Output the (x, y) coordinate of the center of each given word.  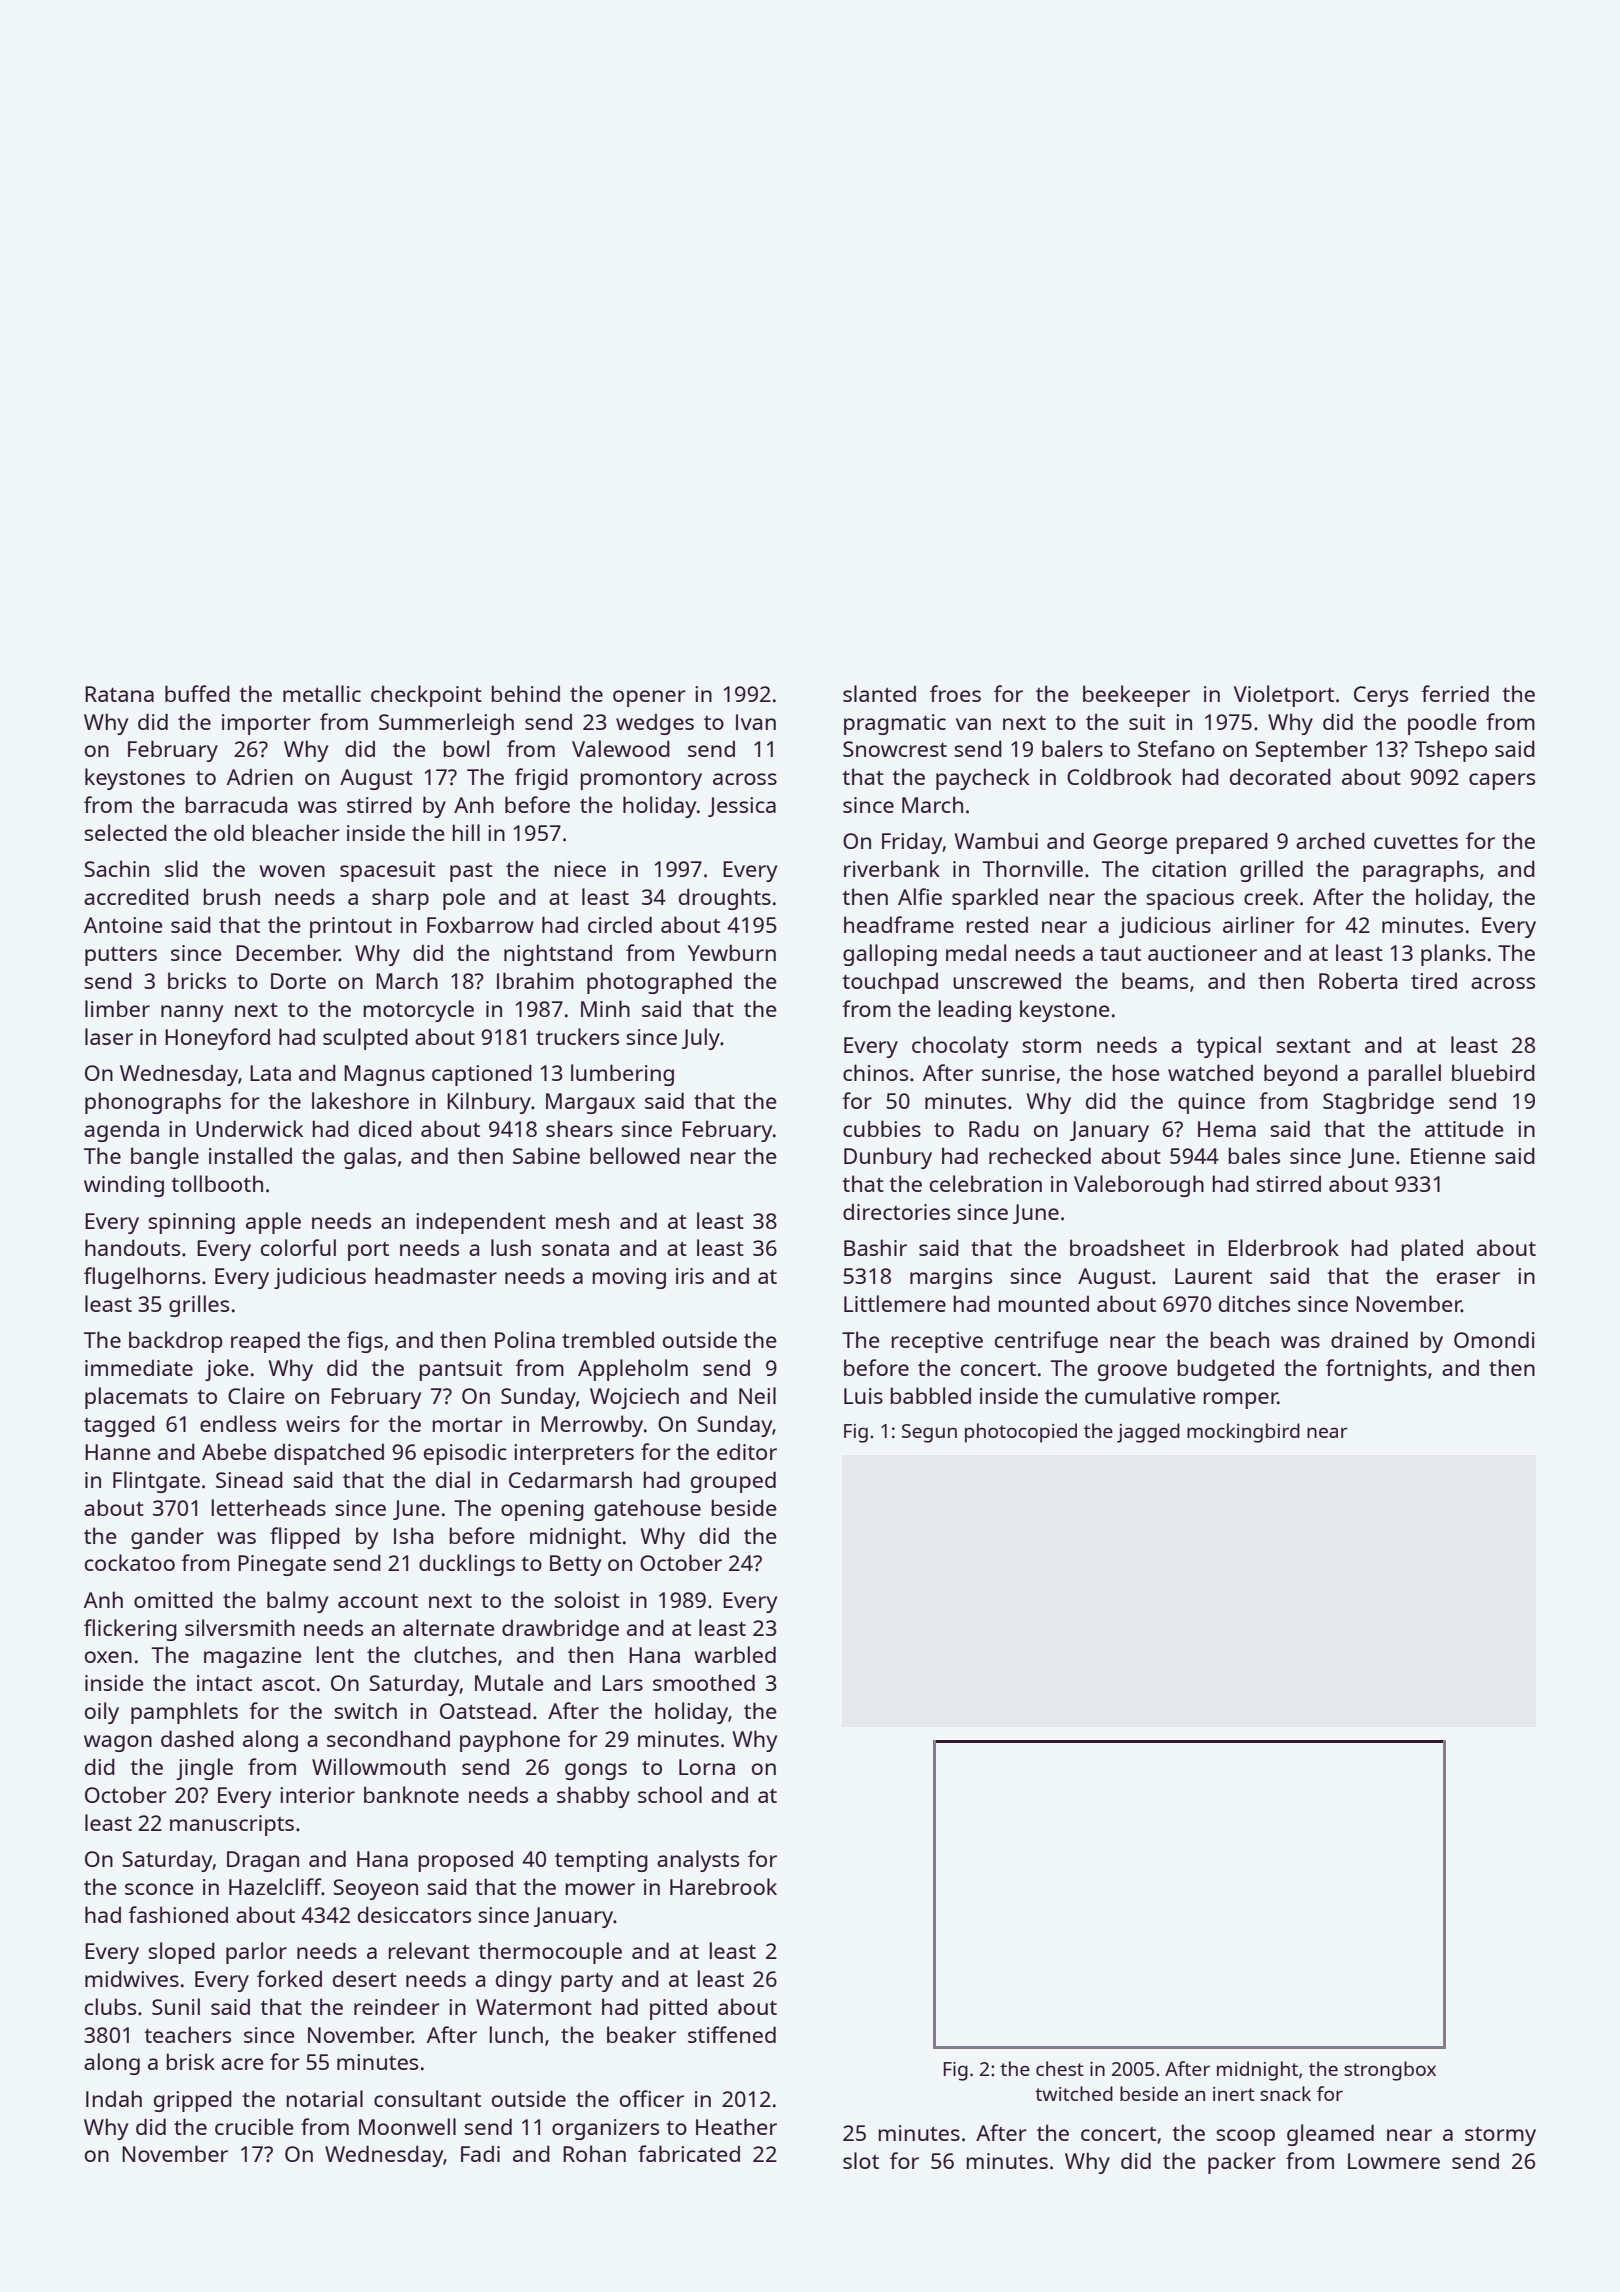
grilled (1271, 871)
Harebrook (723, 1886)
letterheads (268, 1507)
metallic (322, 693)
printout (351, 927)
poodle (1442, 724)
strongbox (1390, 2071)
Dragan (263, 1861)
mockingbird (1243, 1433)
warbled (735, 1654)
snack (1285, 2093)
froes (955, 693)
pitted (678, 2009)
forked (289, 1978)
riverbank (892, 868)
